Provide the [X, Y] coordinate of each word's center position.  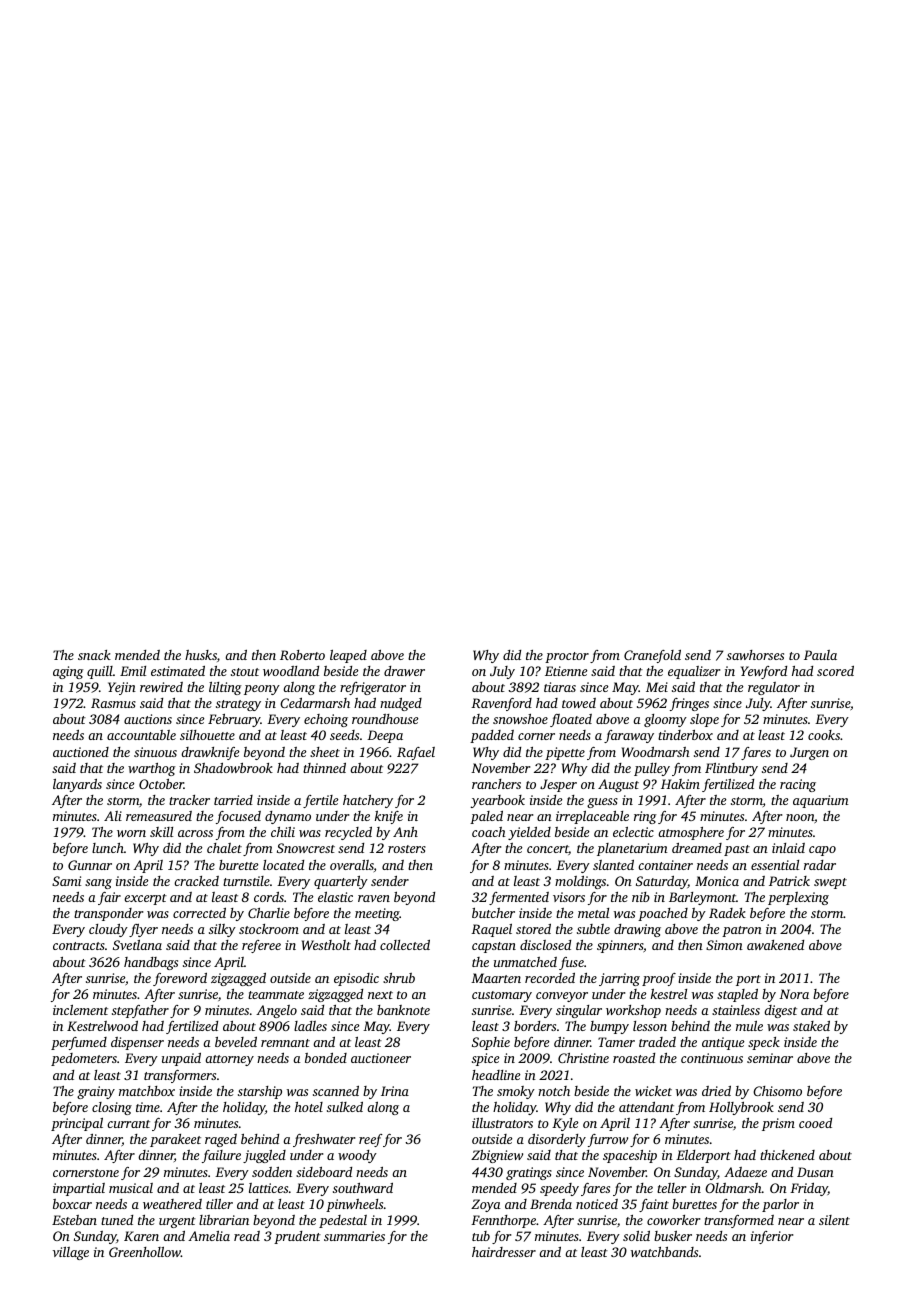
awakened [775, 945]
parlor [780, 1205]
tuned [117, 1220]
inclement [80, 1010]
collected [405, 945]
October [161, 784]
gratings [529, 1173]
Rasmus [113, 703]
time [148, 1107]
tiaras [560, 687]
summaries [354, 1236]
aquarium [821, 801]
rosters [407, 849]
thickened [787, 1155]
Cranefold [652, 656]
